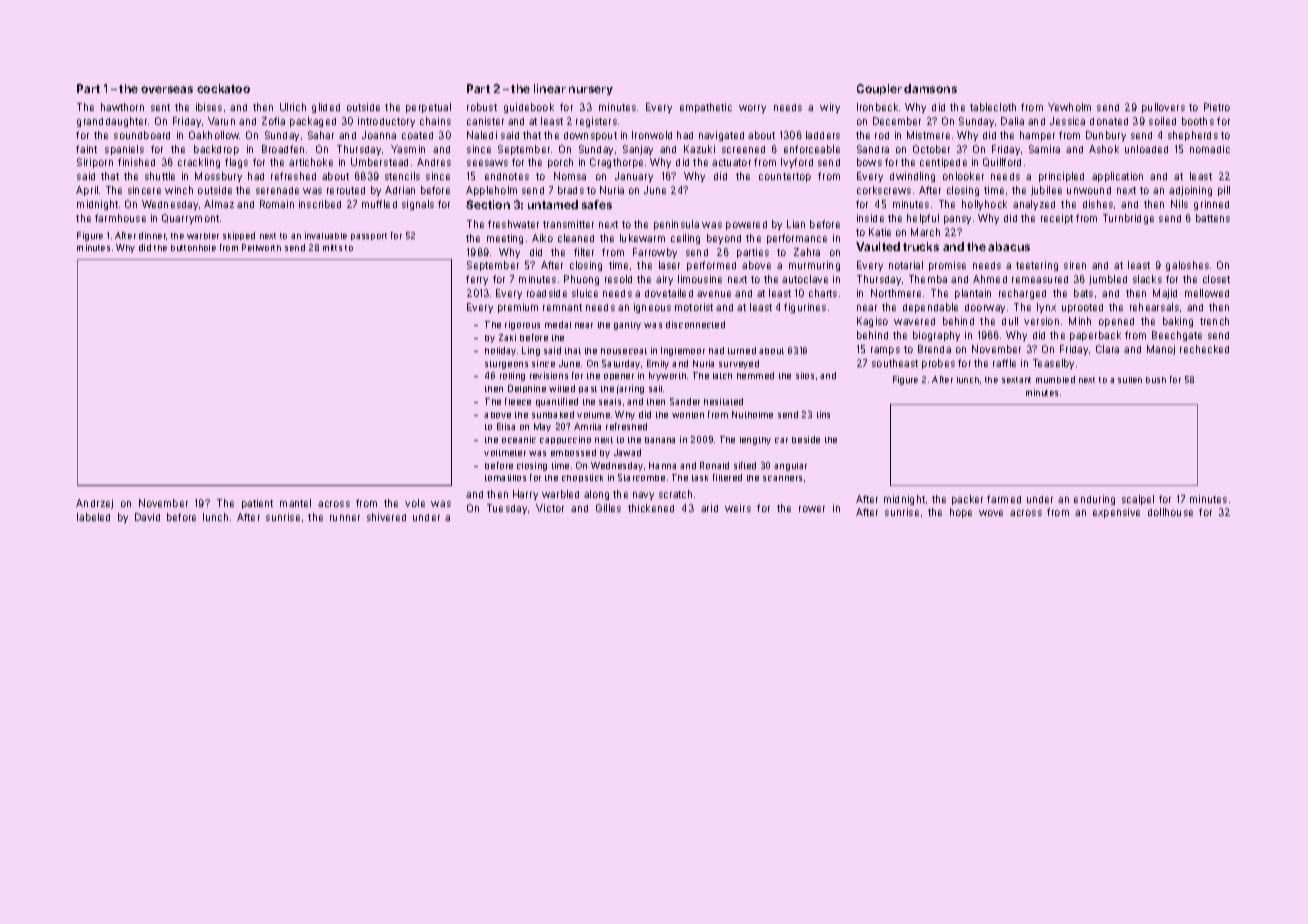  I want to click on abacus, so click(1009, 246).
